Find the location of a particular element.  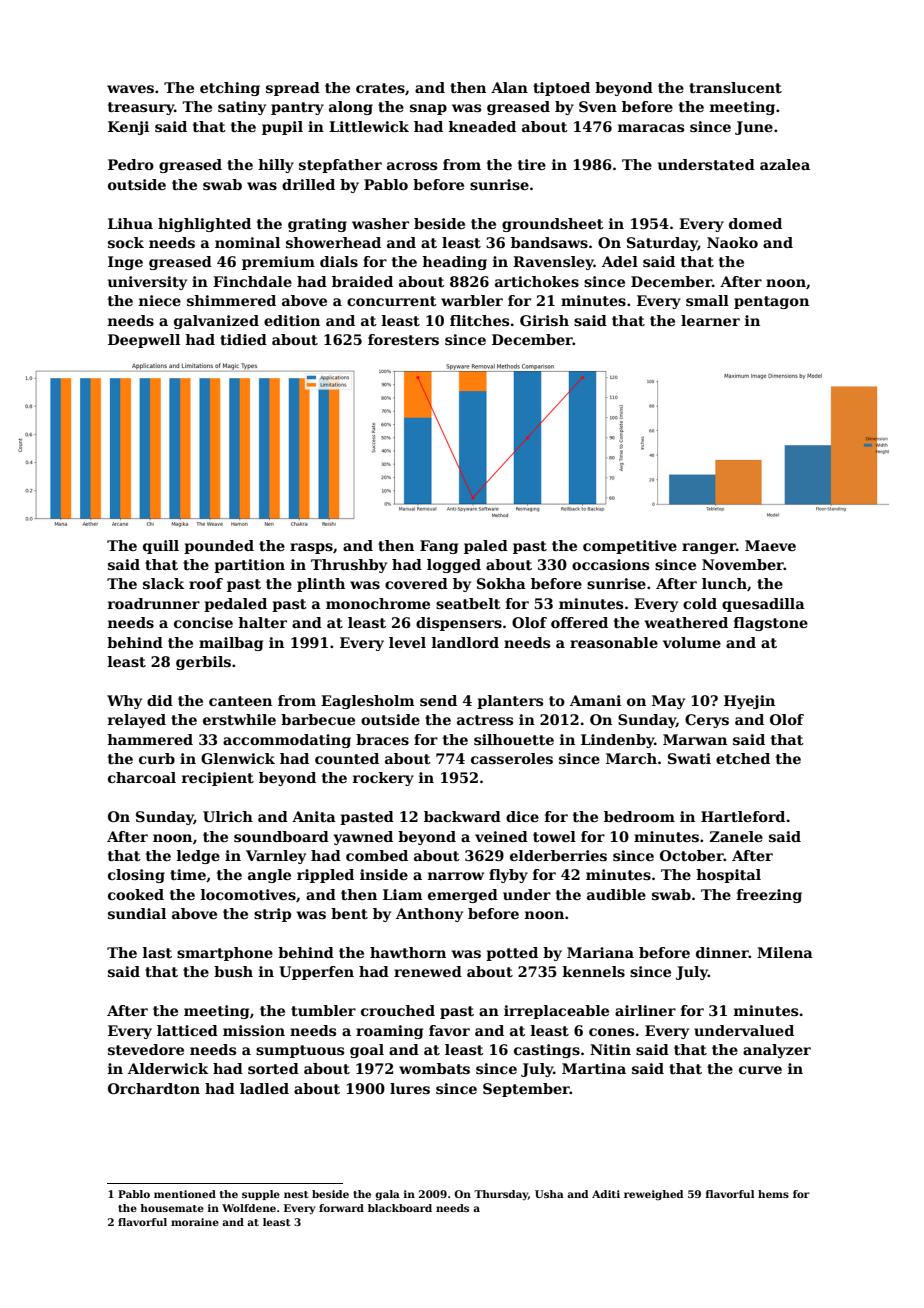

last is located at coordinates (157, 952).
